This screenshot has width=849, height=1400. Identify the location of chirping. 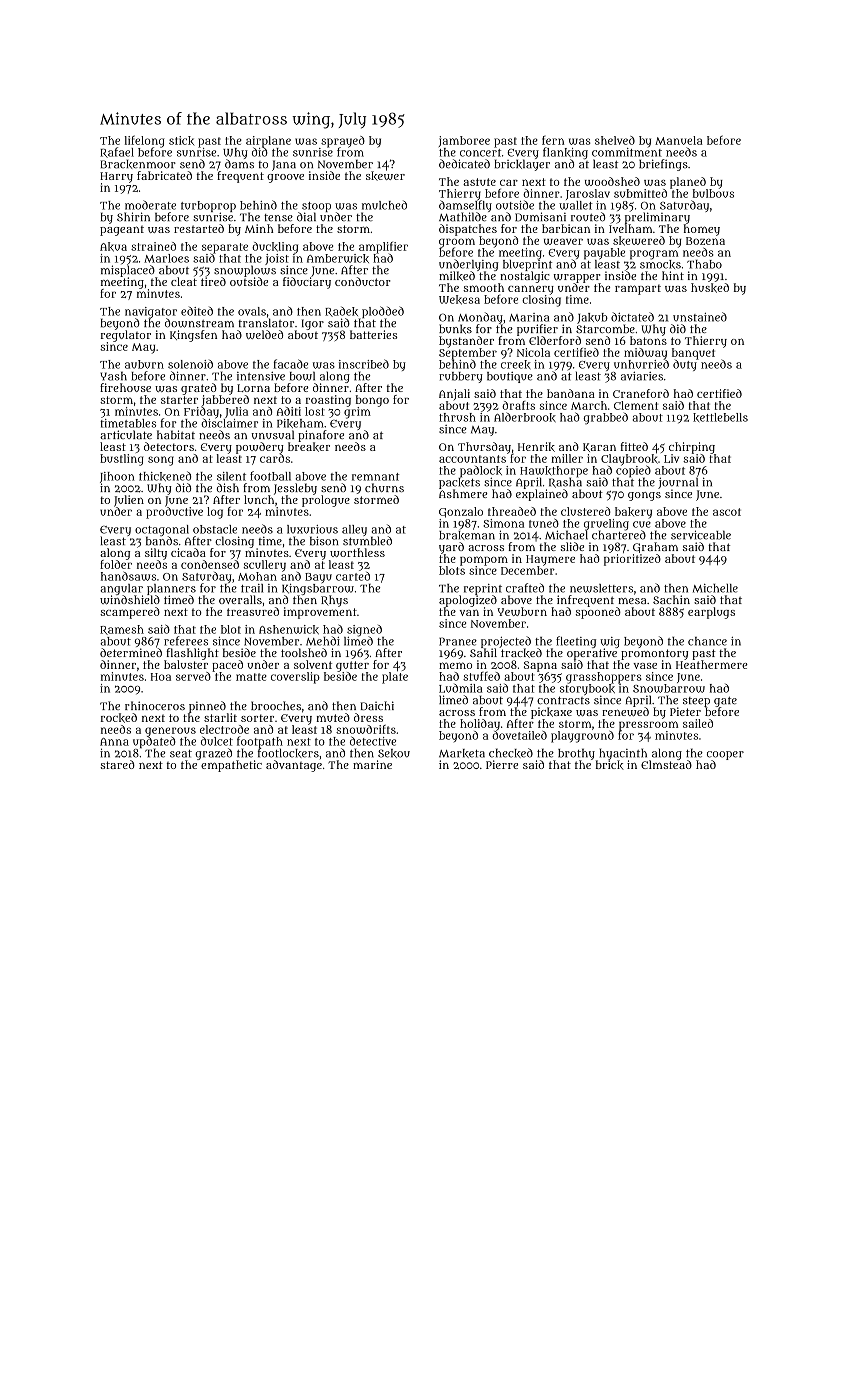
(692, 448).
